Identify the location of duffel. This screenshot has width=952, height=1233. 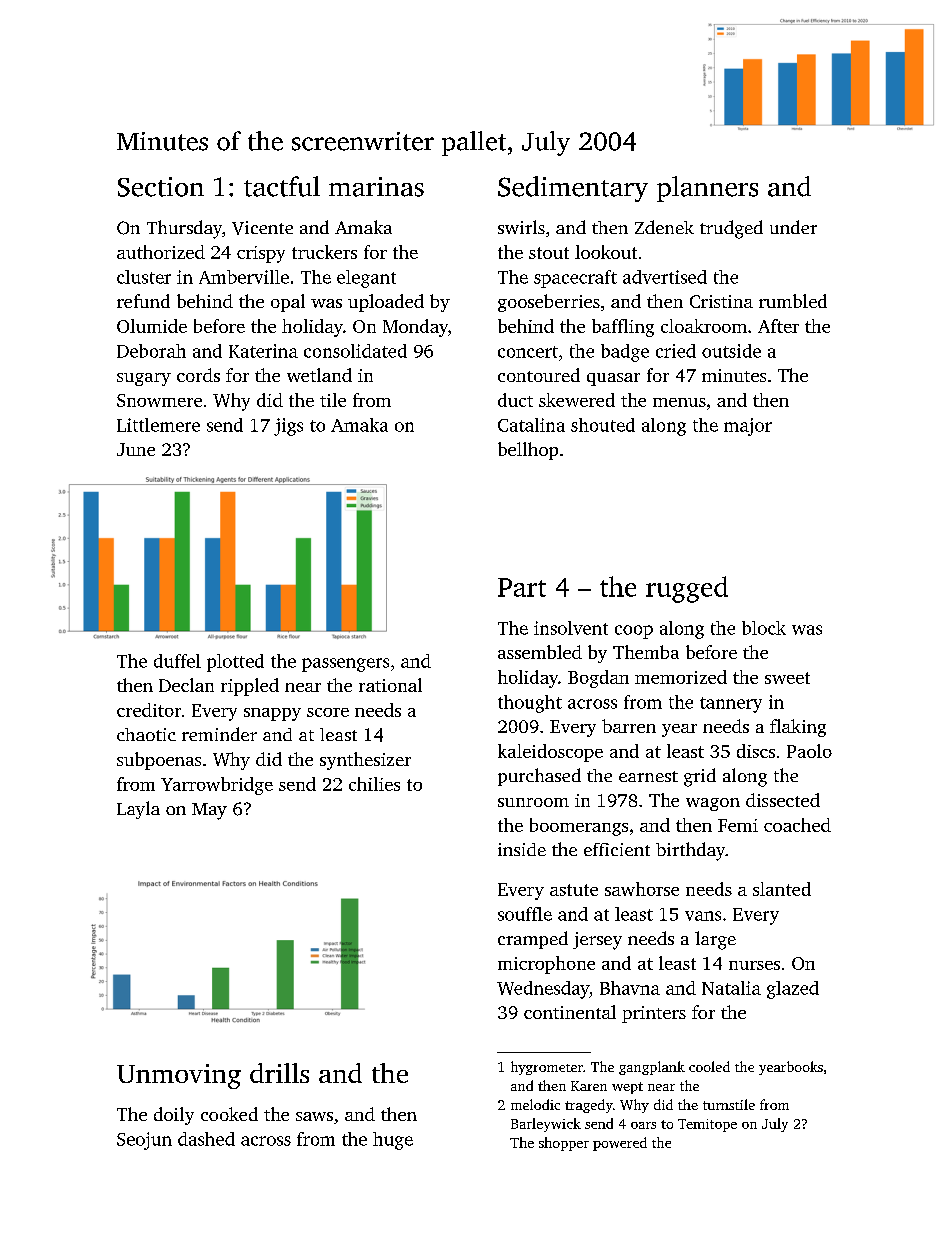
(177, 661).
